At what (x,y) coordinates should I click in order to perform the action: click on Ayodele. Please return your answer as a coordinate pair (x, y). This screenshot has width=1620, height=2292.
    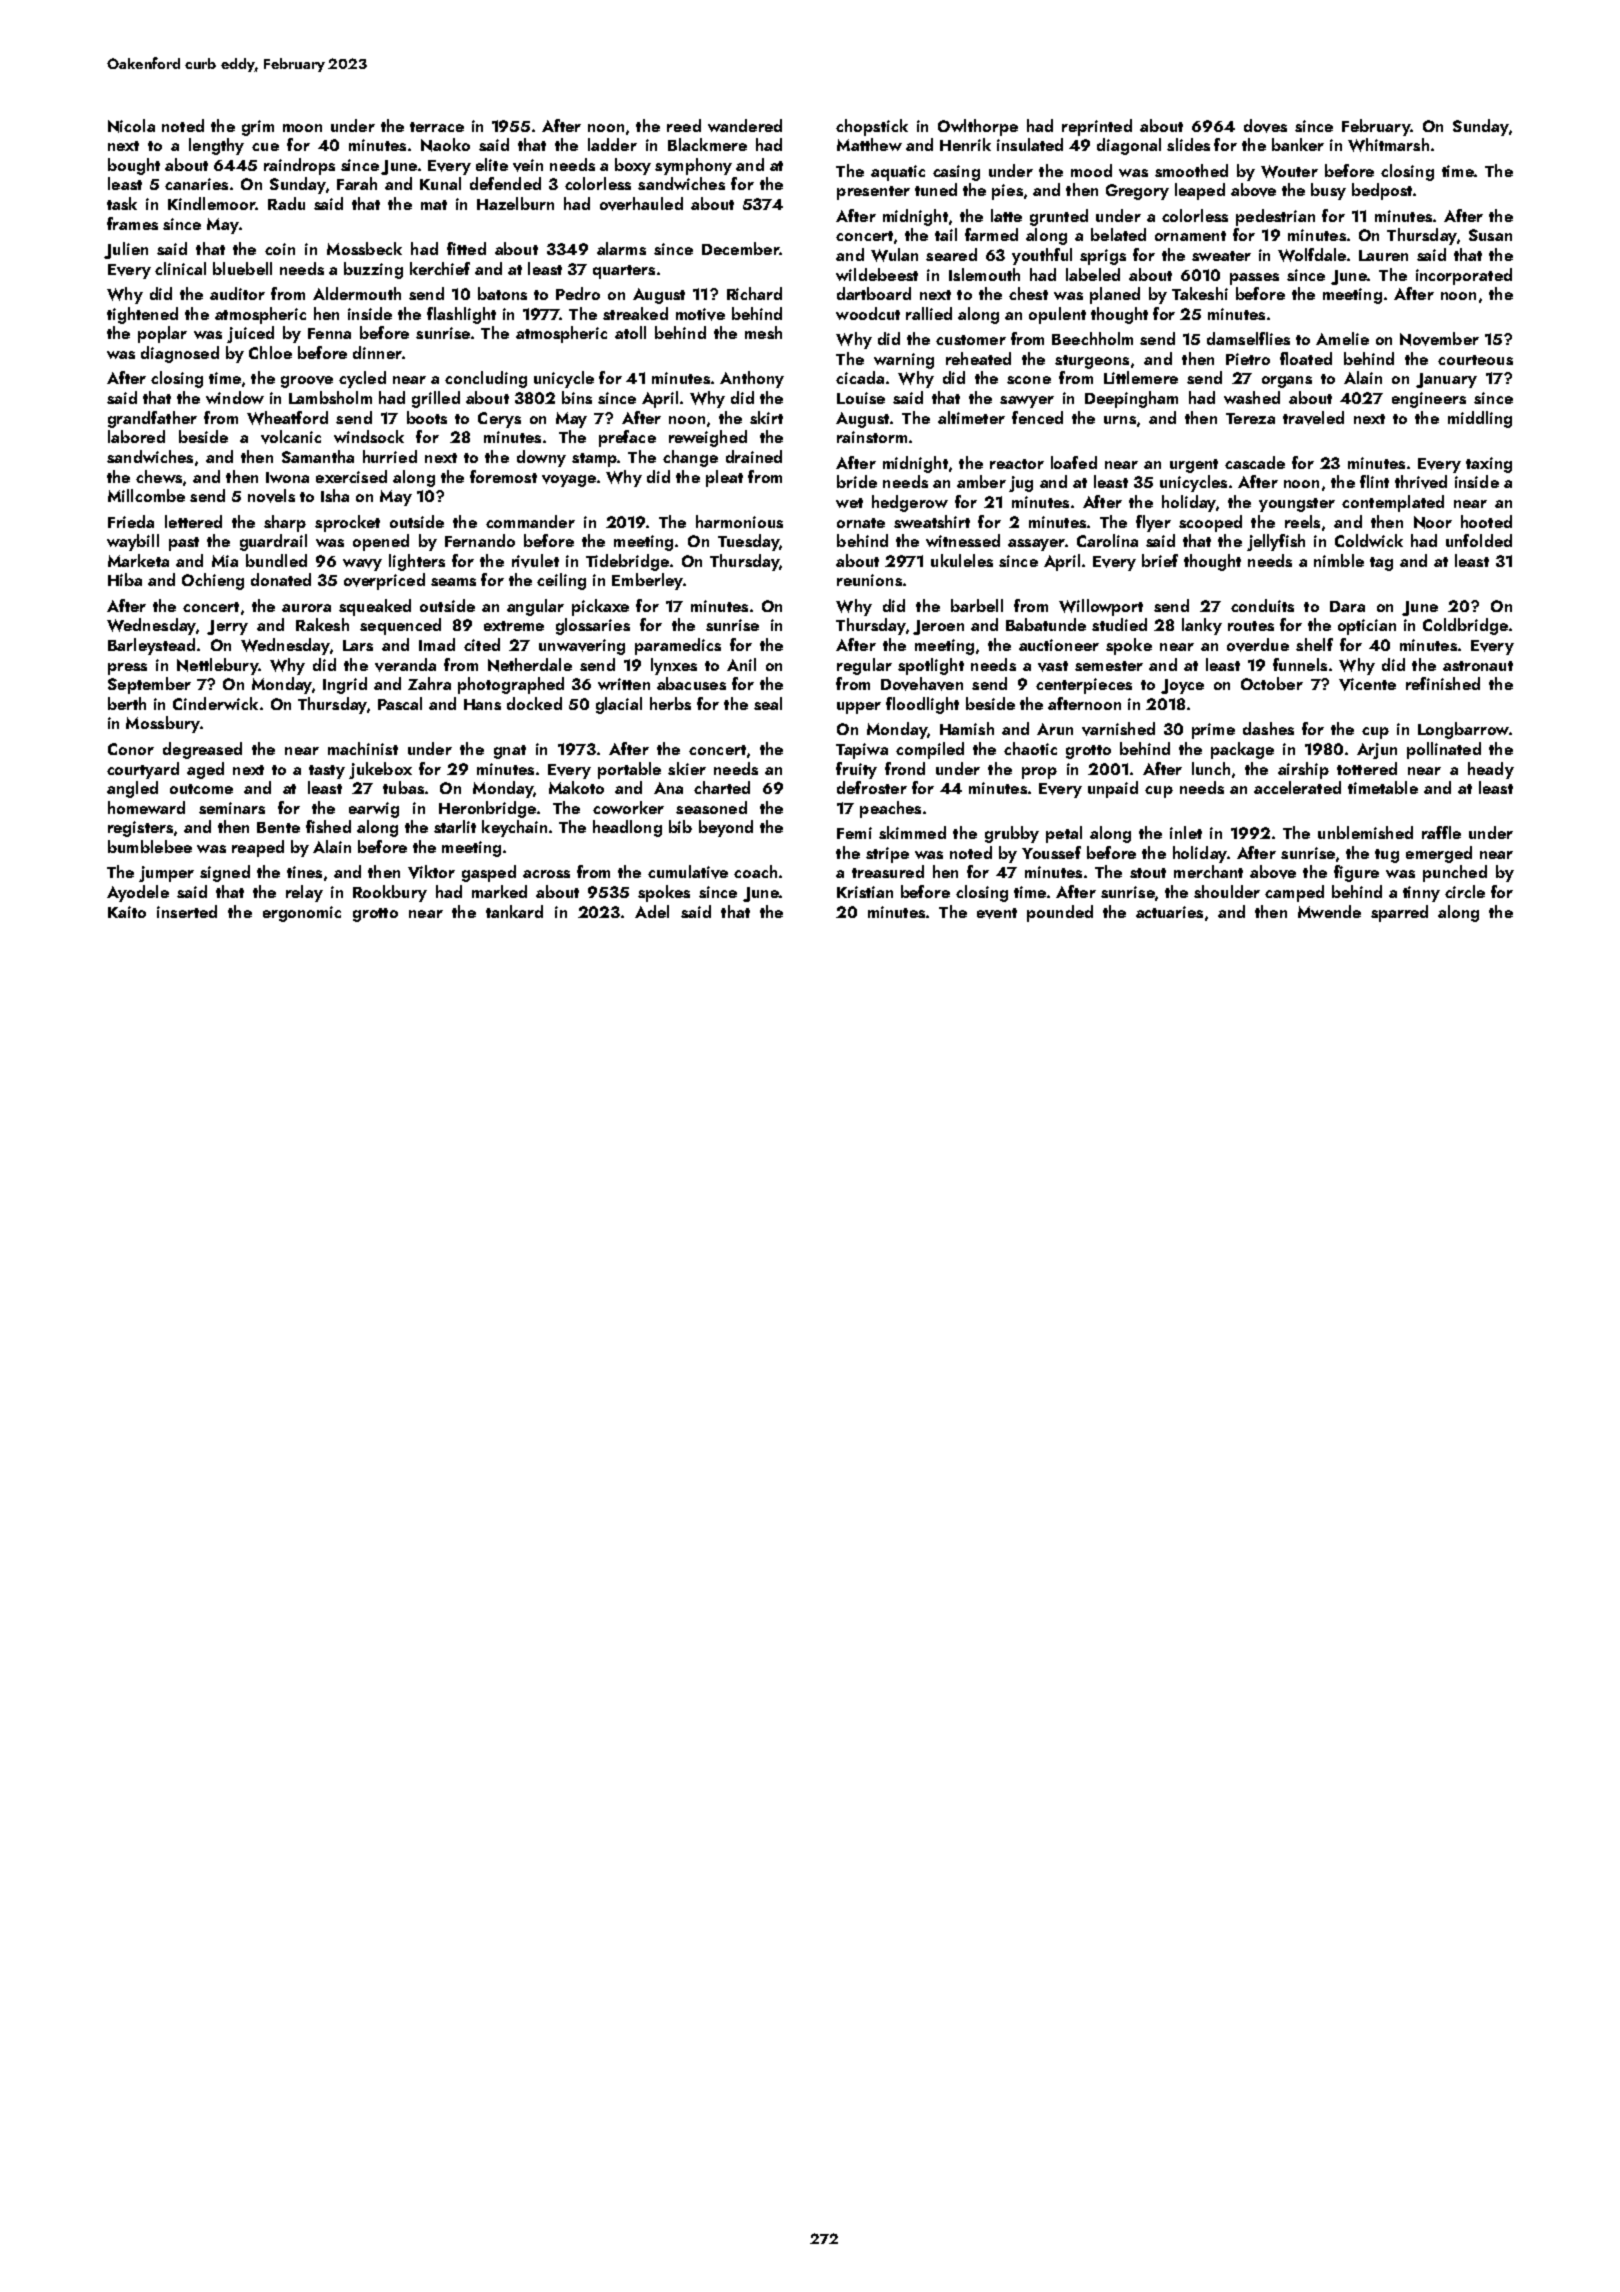
    Looking at the image, I should click on (138, 893).
